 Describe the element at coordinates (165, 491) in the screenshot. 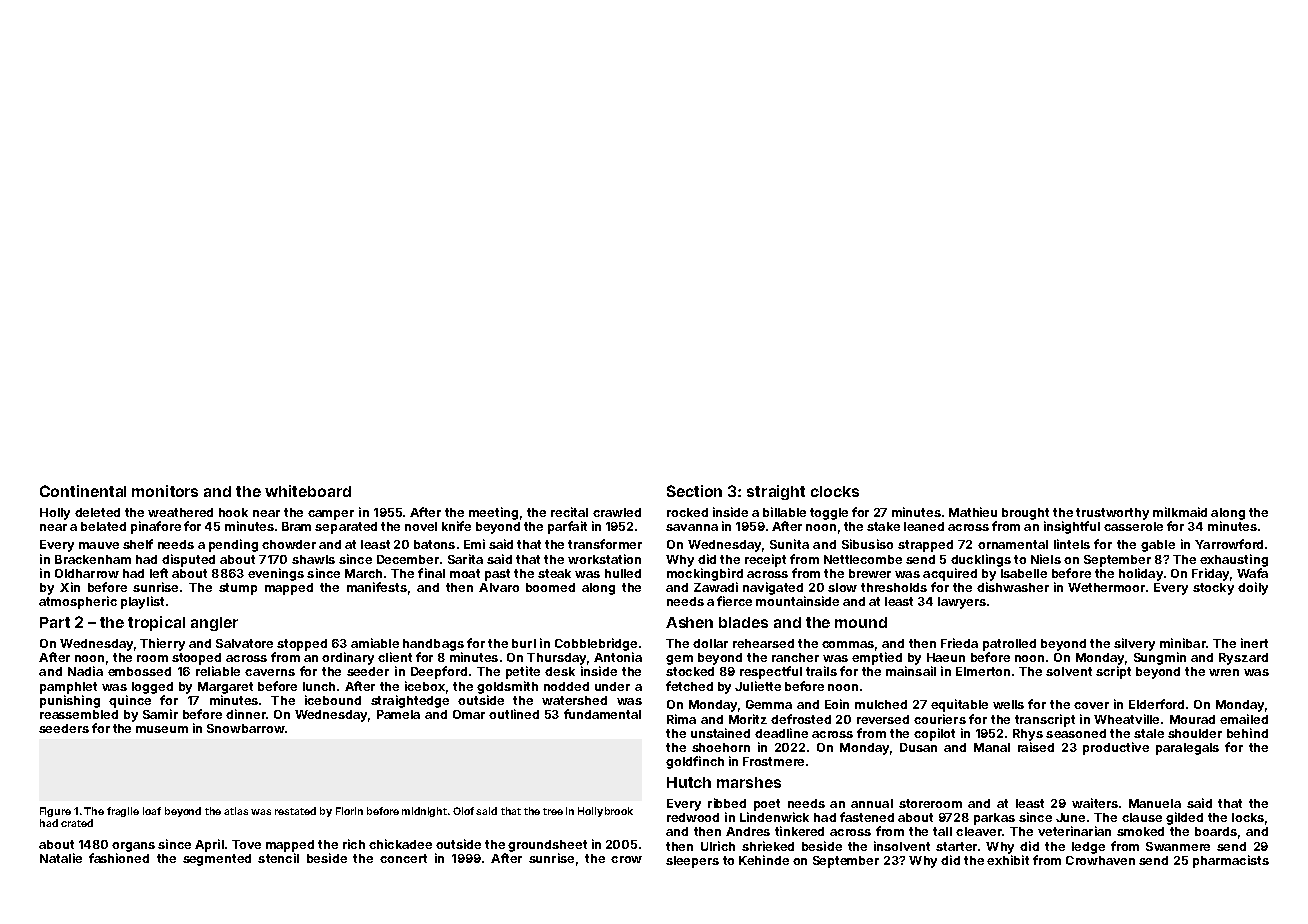

I see `monitors` at that location.
